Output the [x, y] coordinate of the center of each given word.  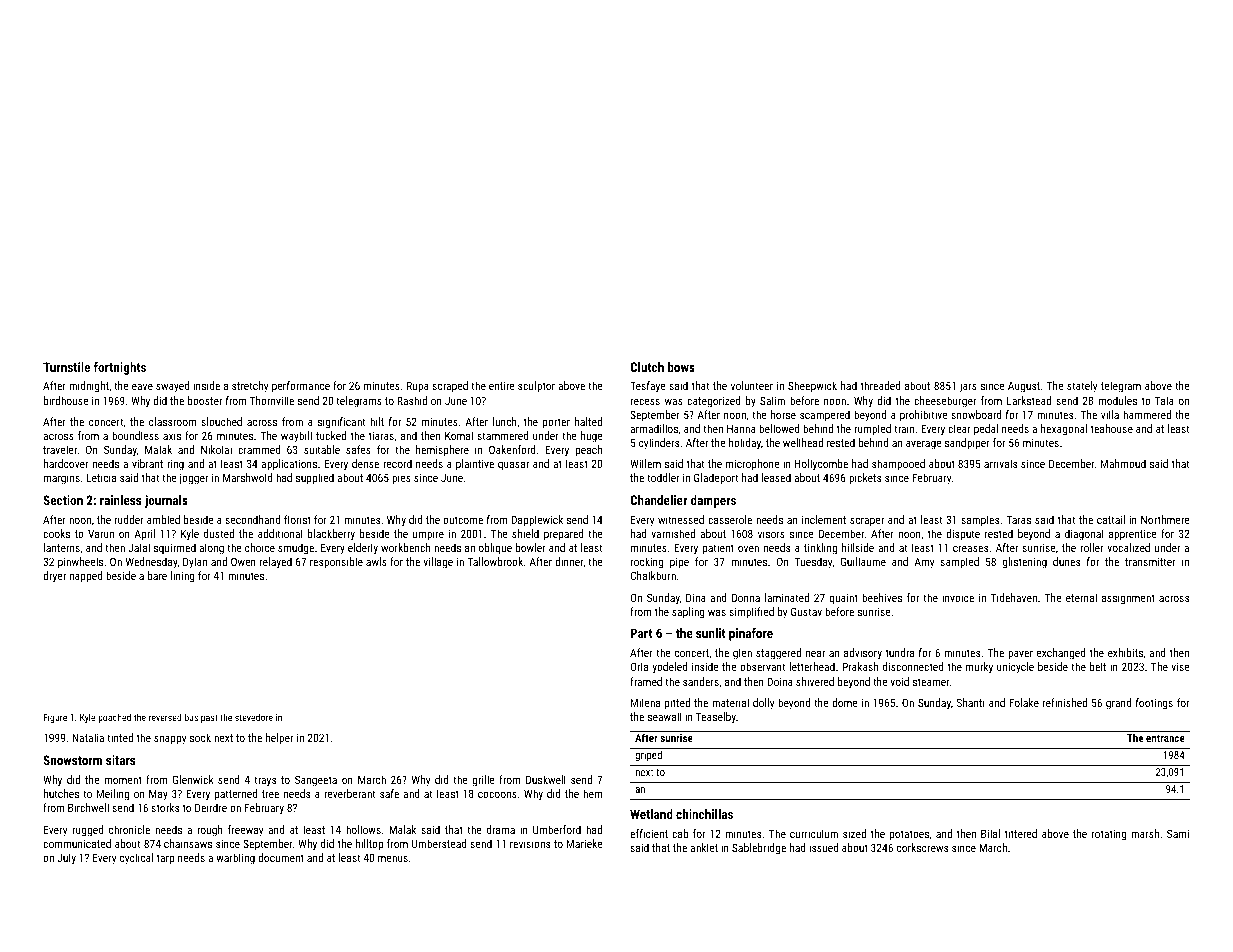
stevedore [254, 717]
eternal [1081, 597]
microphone [753, 465]
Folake [1024, 702]
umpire [428, 535]
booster [205, 400]
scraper [867, 522]
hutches [61, 793]
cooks [56, 533]
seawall [665, 716]
